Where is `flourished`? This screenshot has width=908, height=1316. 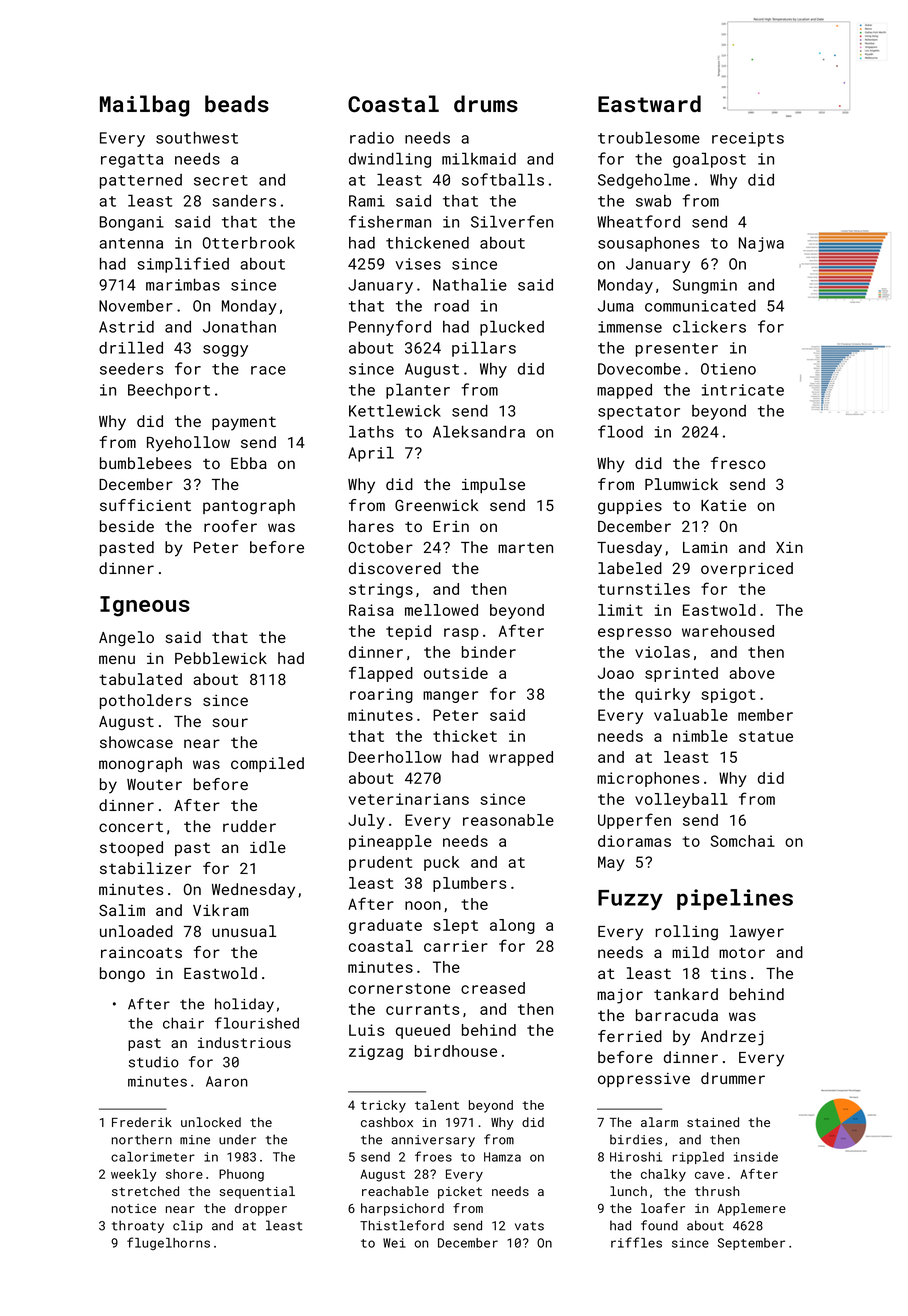 flourished is located at coordinates (257, 1023).
